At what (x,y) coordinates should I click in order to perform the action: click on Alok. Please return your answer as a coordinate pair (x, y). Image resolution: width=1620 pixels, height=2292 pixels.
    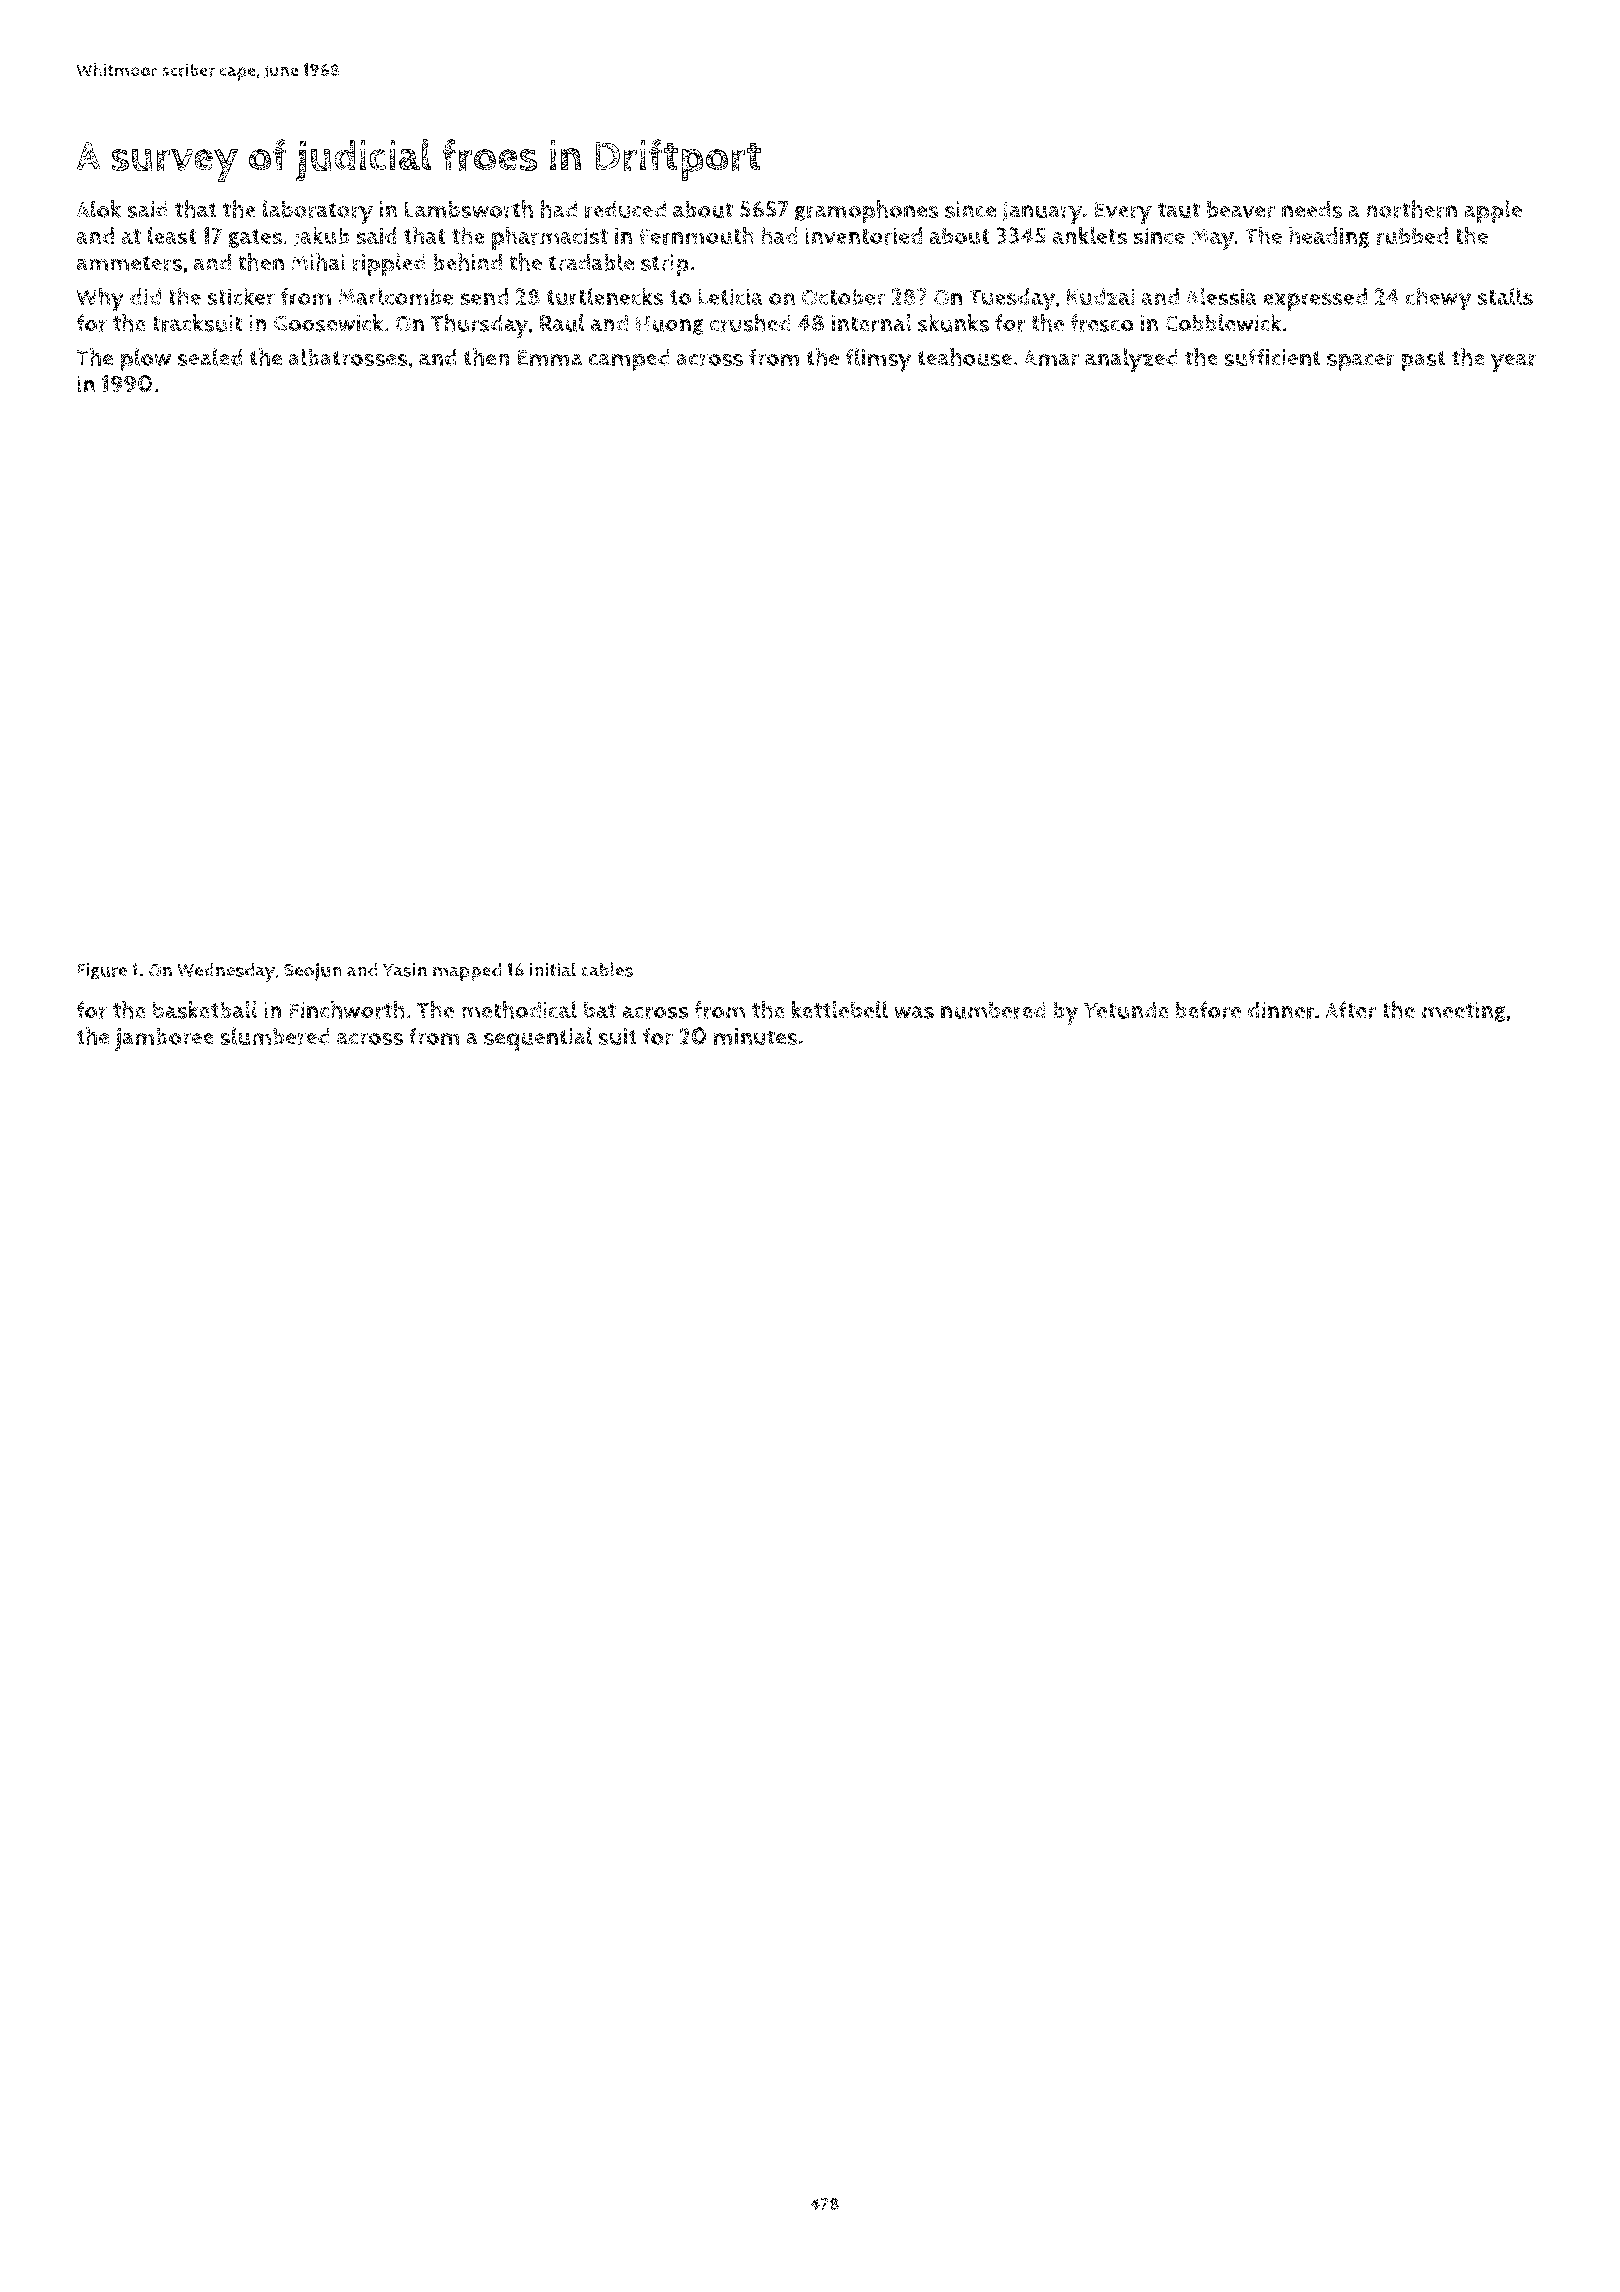
    Looking at the image, I should click on (99, 209).
